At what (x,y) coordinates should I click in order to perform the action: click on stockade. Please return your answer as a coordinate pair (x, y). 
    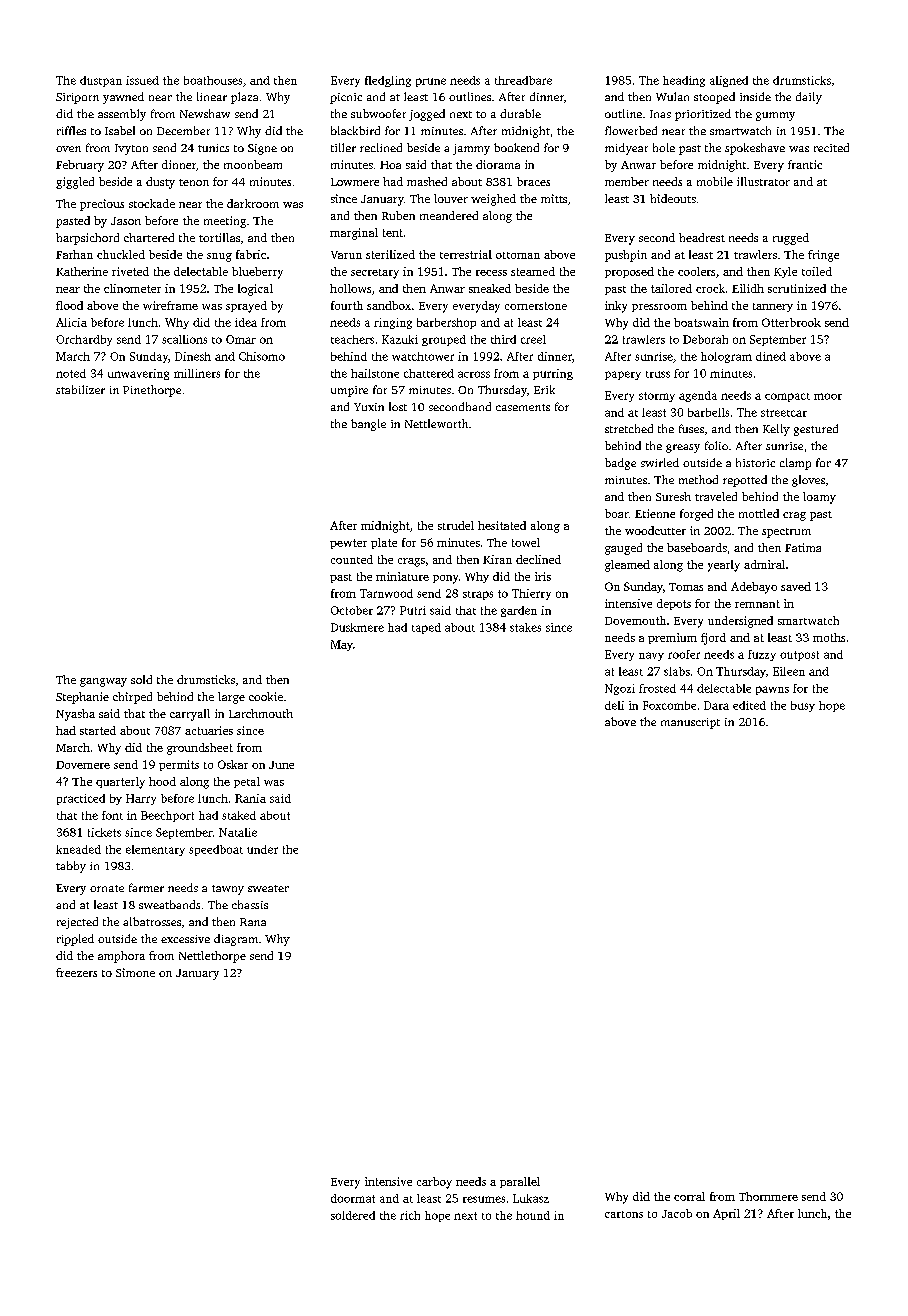
    Looking at the image, I should click on (152, 203).
